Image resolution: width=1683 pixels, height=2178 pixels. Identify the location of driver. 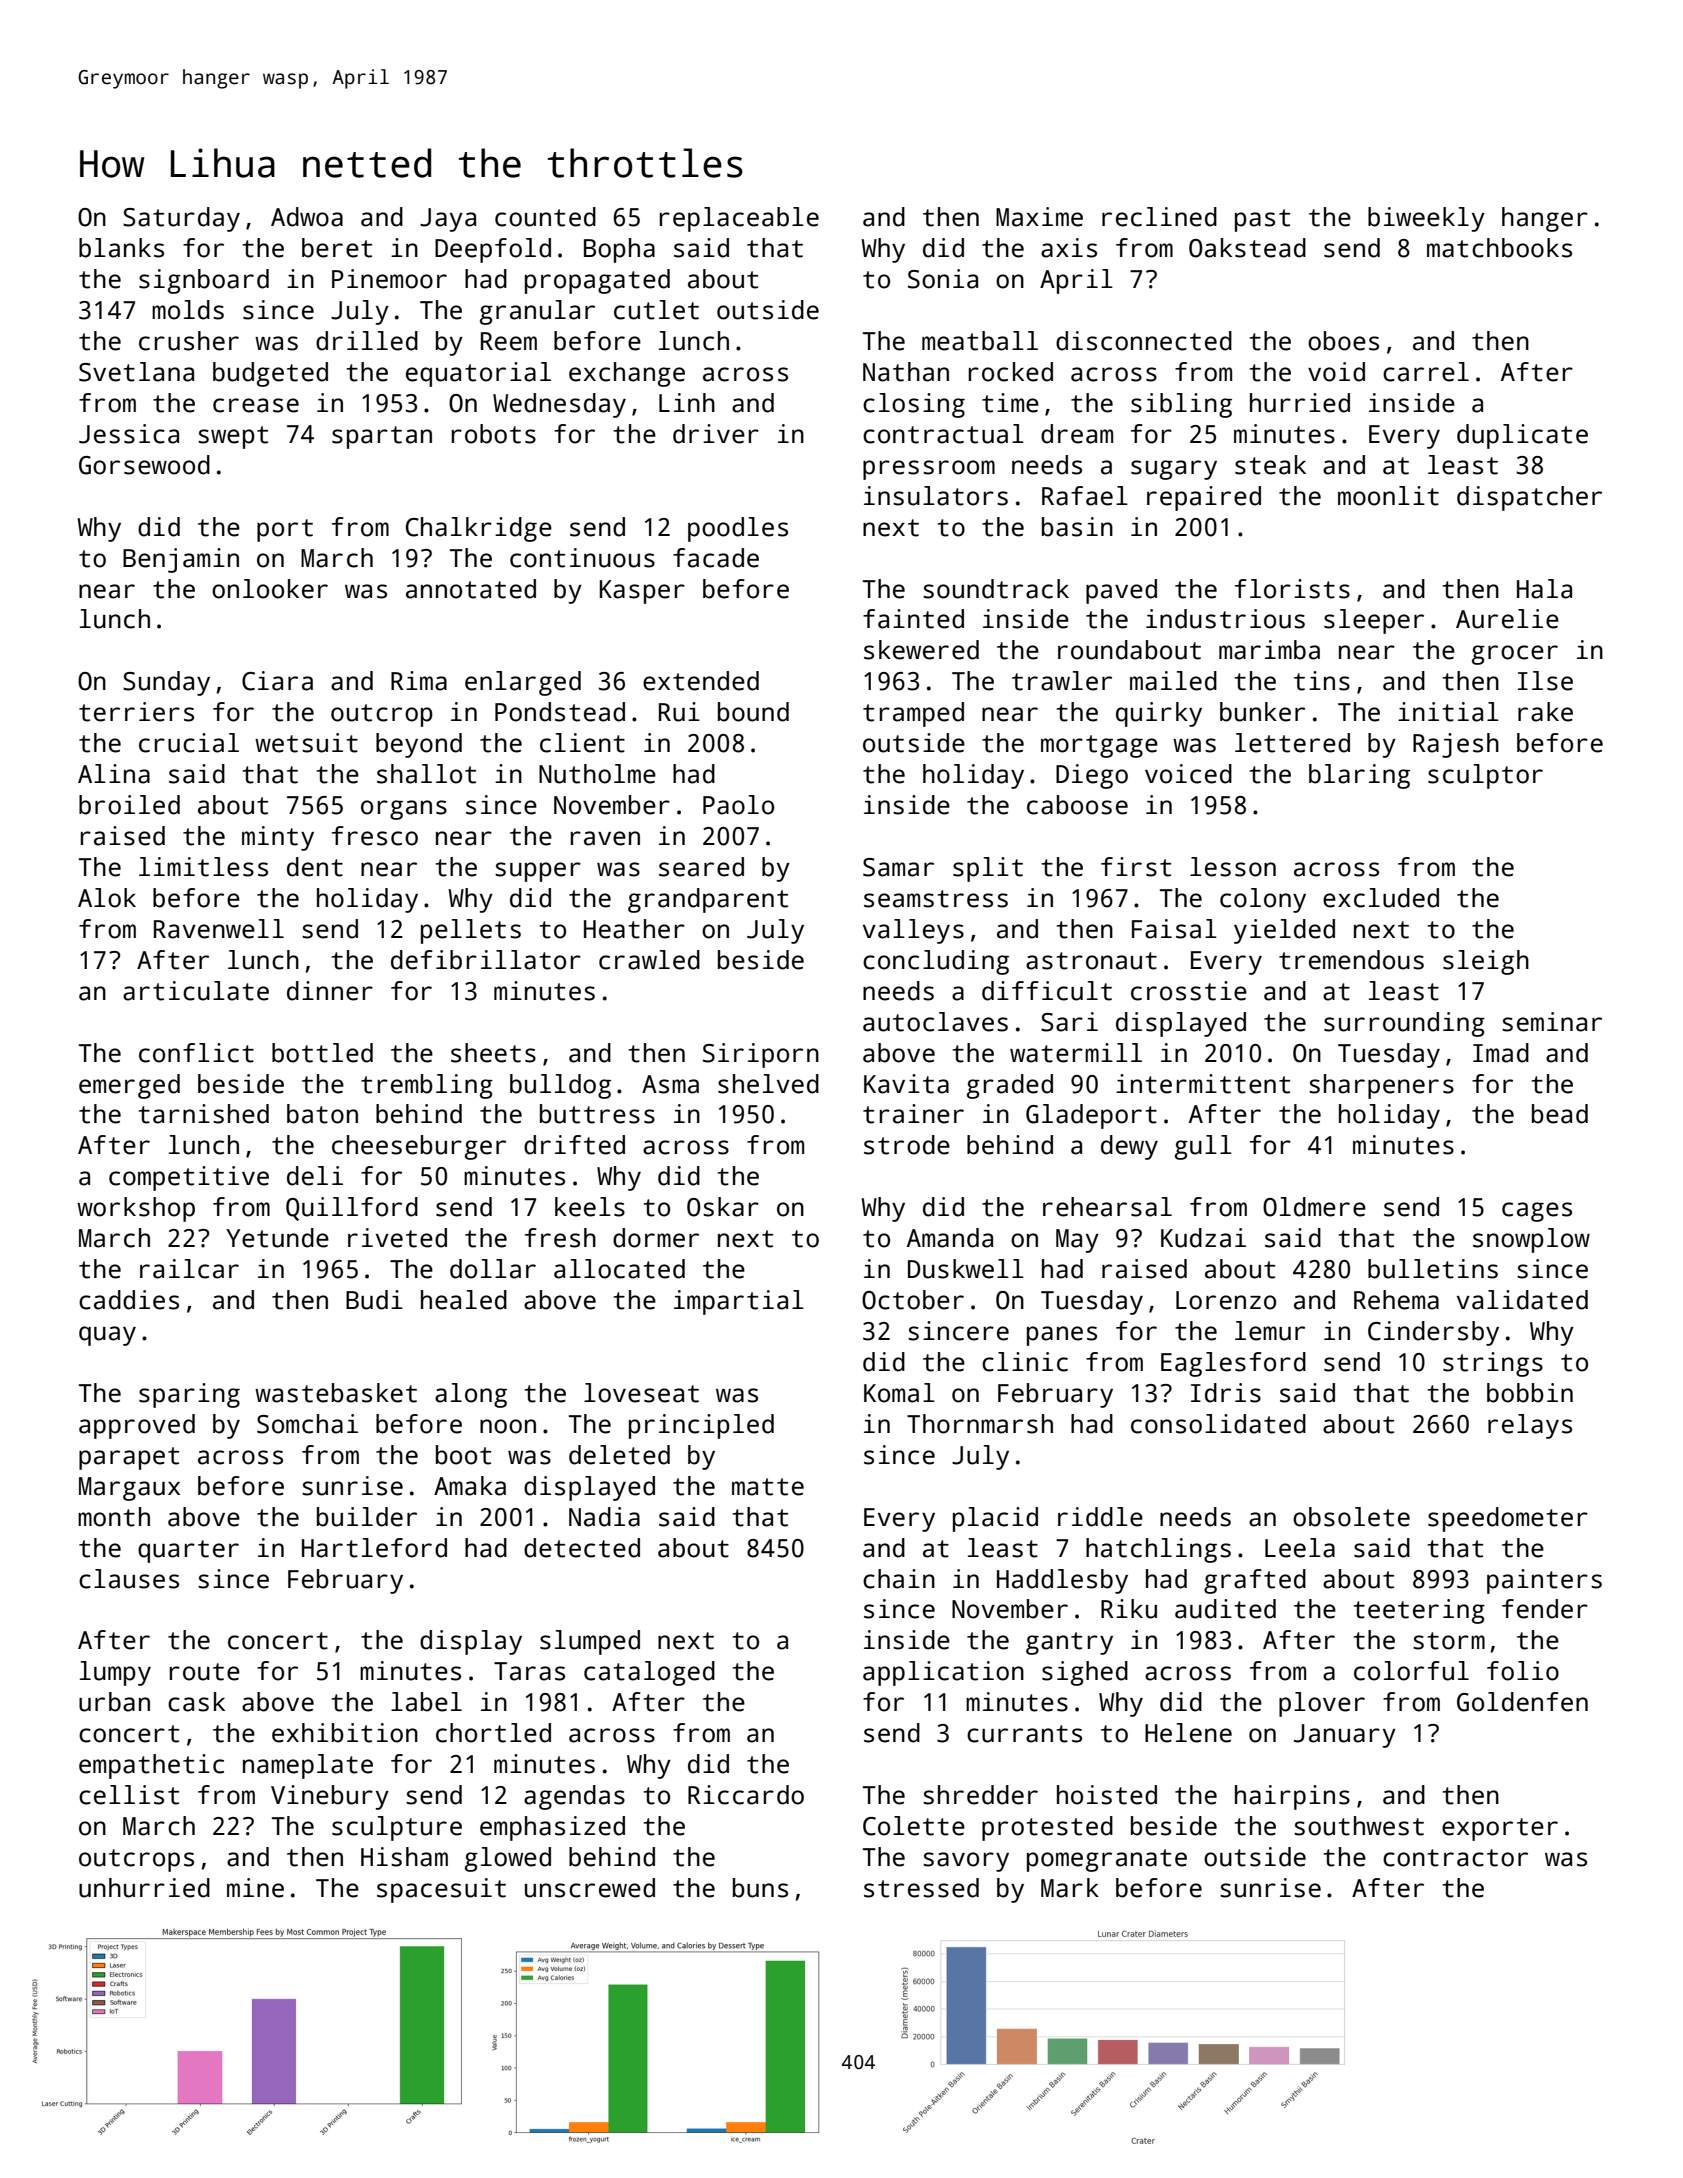
(716, 434).
